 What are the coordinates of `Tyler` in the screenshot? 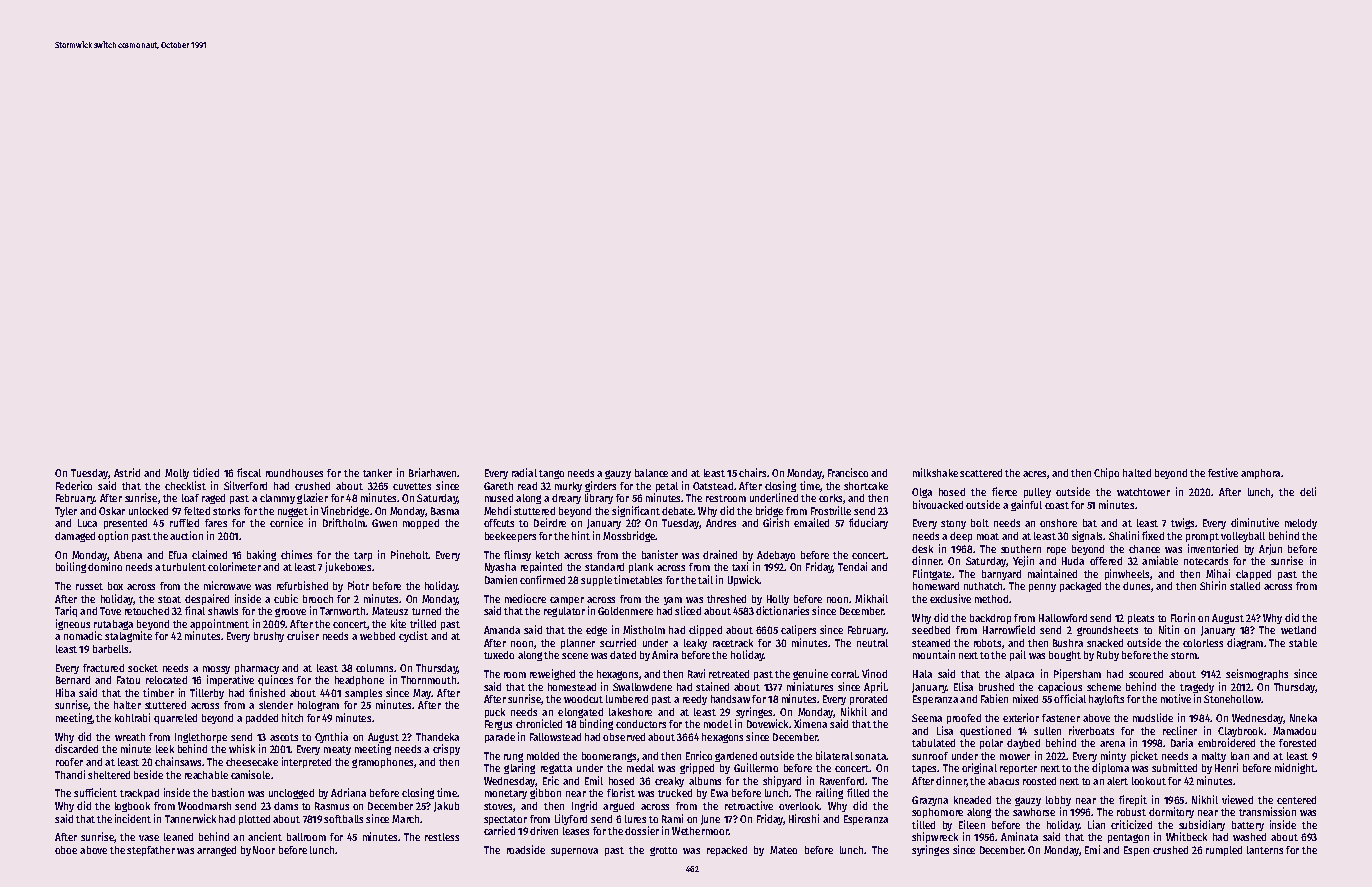 It's located at (66, 512).
